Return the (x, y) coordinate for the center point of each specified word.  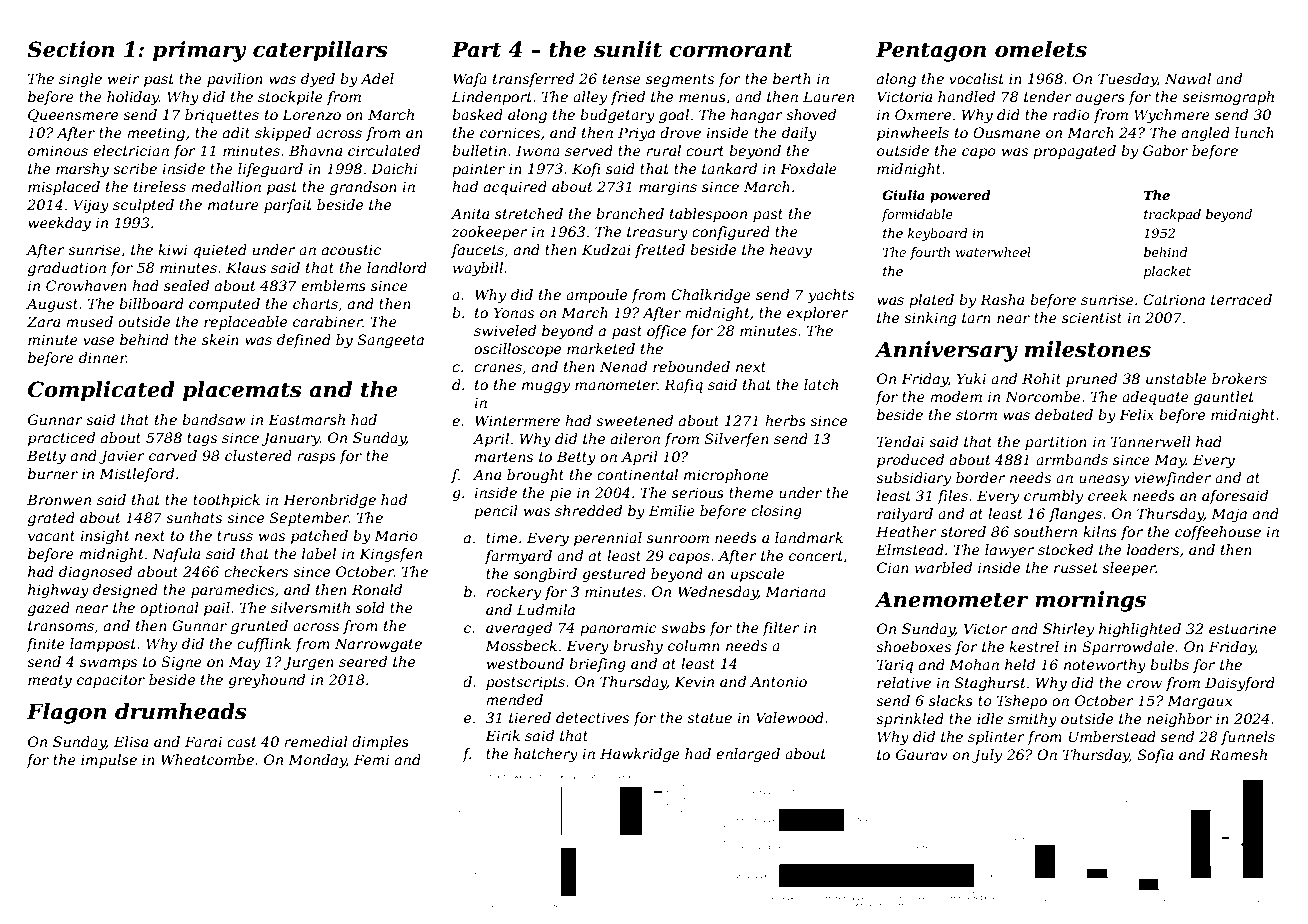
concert (816, 556)
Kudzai (606, 250)
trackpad (1172, 215)
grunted (259, 627)
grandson (363, 188)
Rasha (1002, 299)
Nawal (1188, 78)
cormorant (731, 50)
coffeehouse (1218, 533)
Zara (43, 321)
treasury (657, 233)
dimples (380, 743)
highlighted (1140, 630)
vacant (51, 536)
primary (200, 51)
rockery (513, 593)
